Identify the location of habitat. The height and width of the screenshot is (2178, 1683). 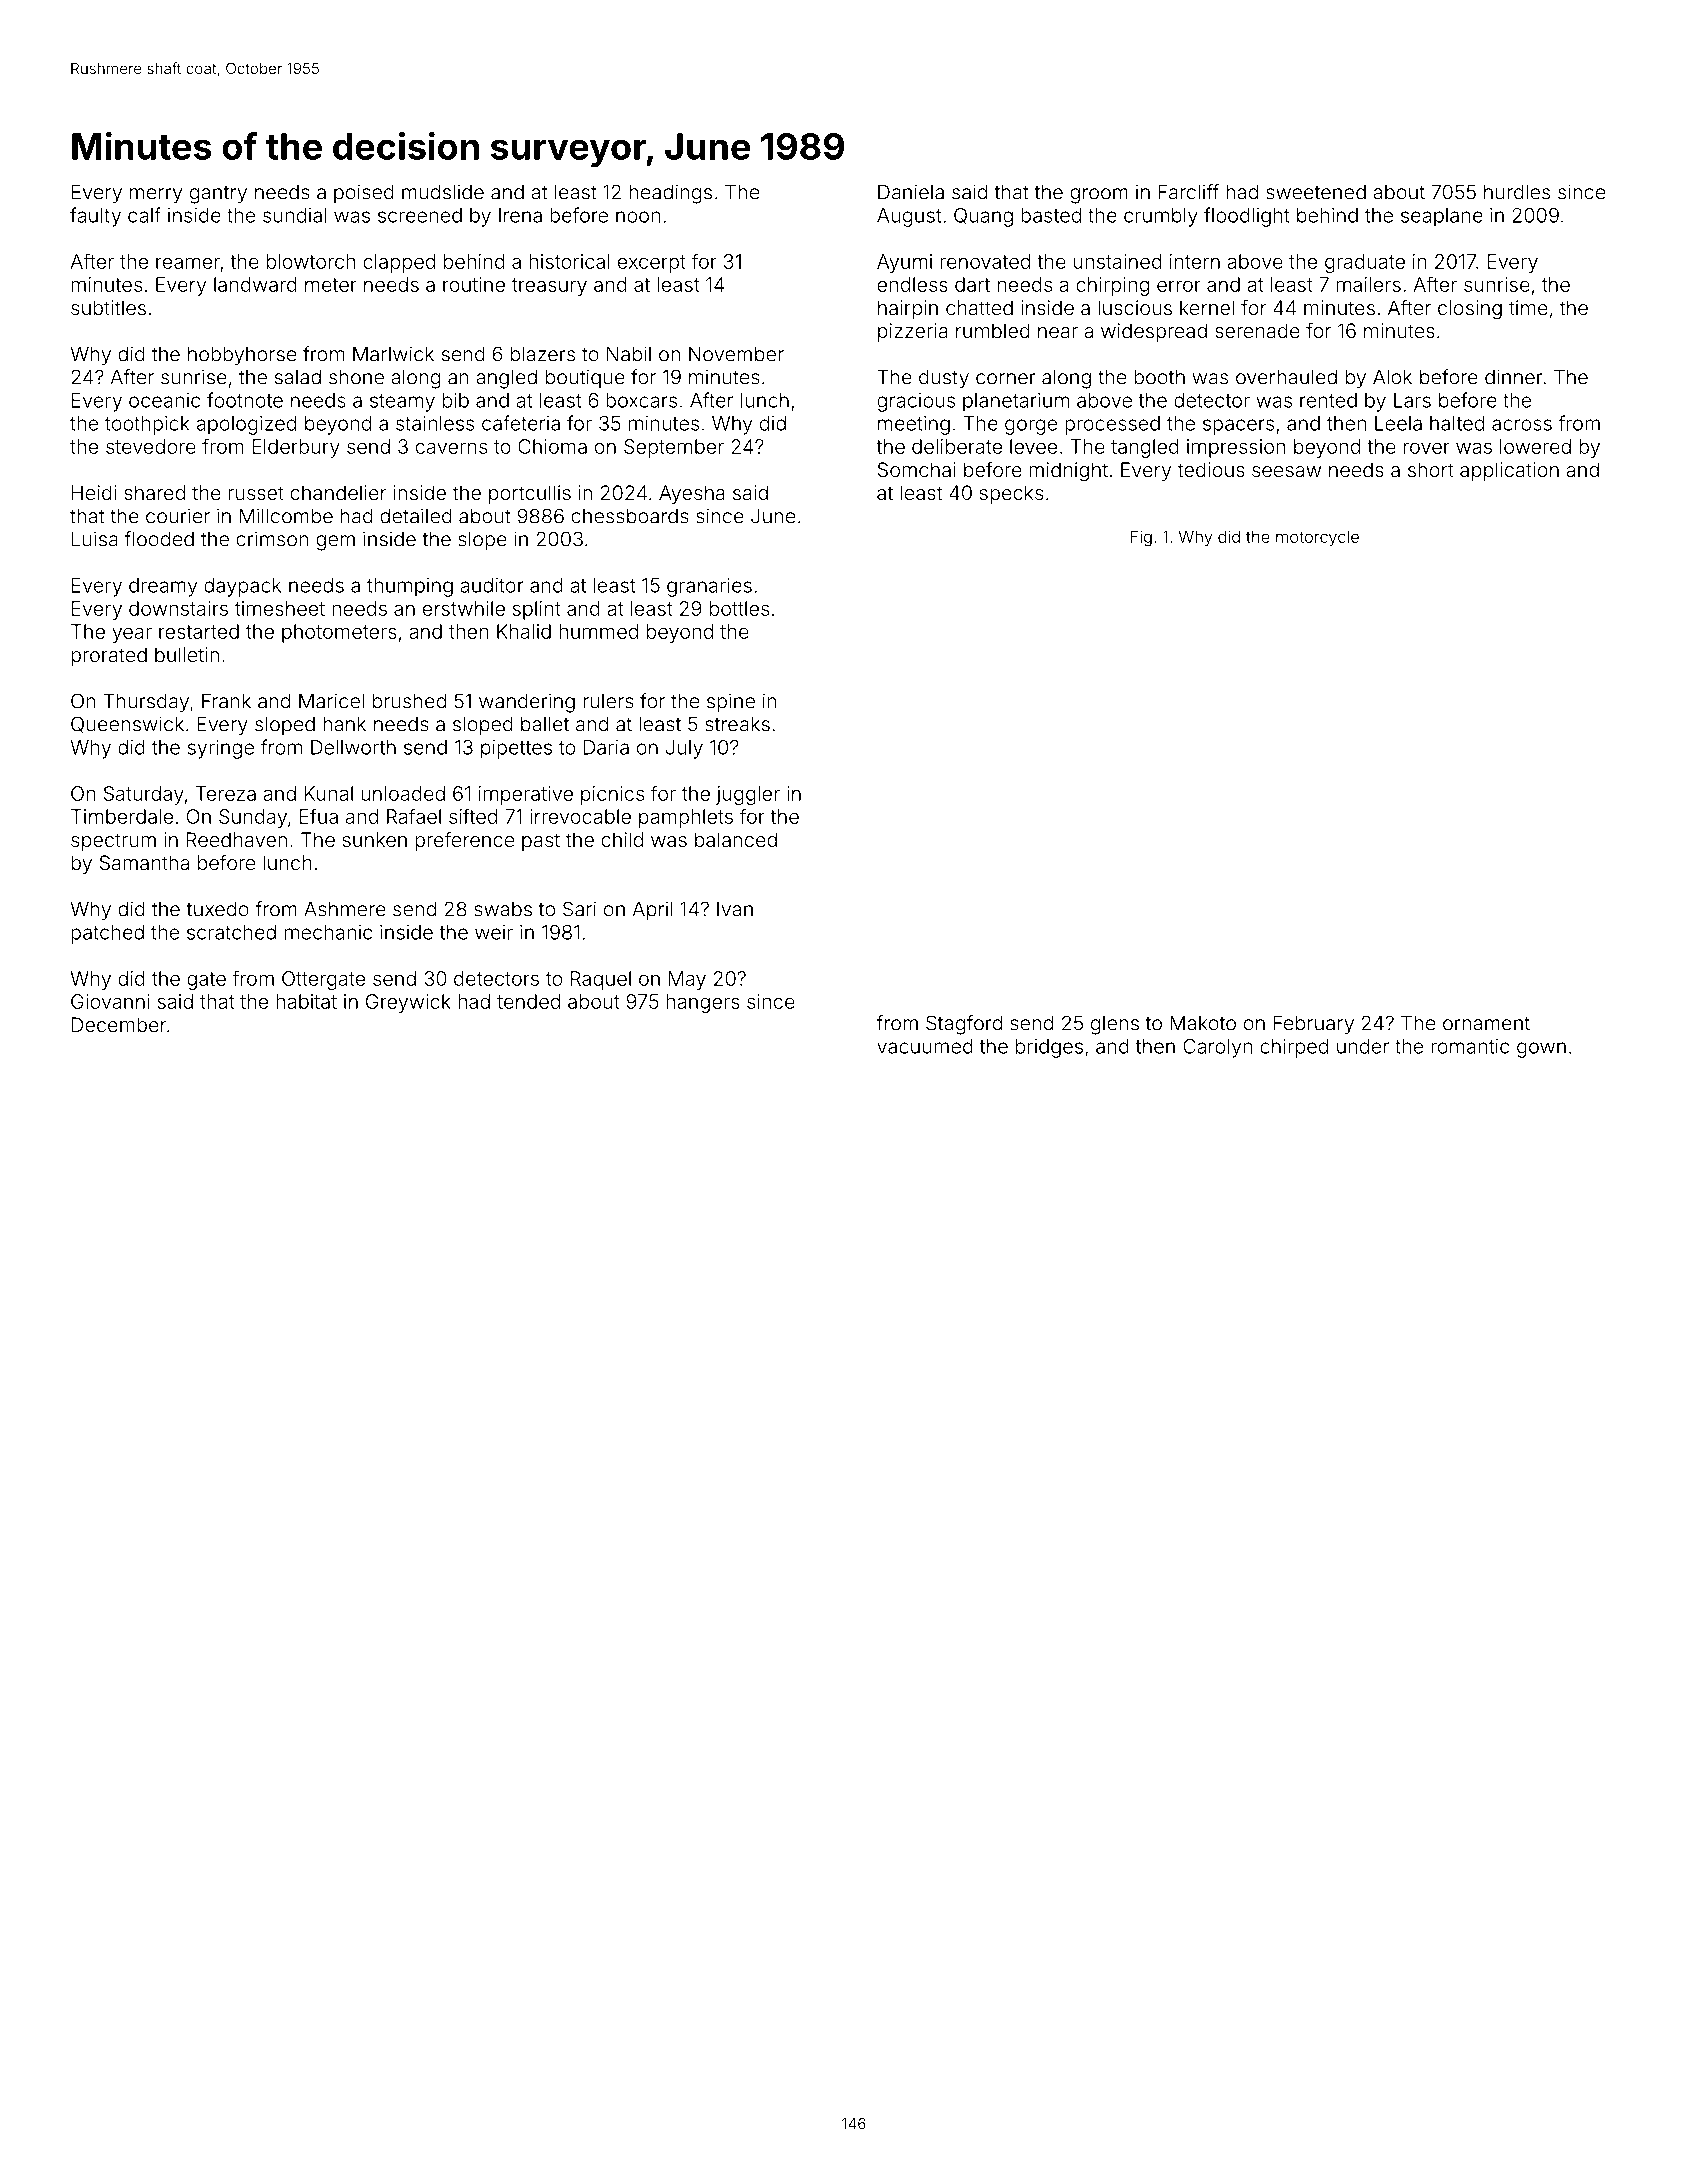
(306, 1001).
